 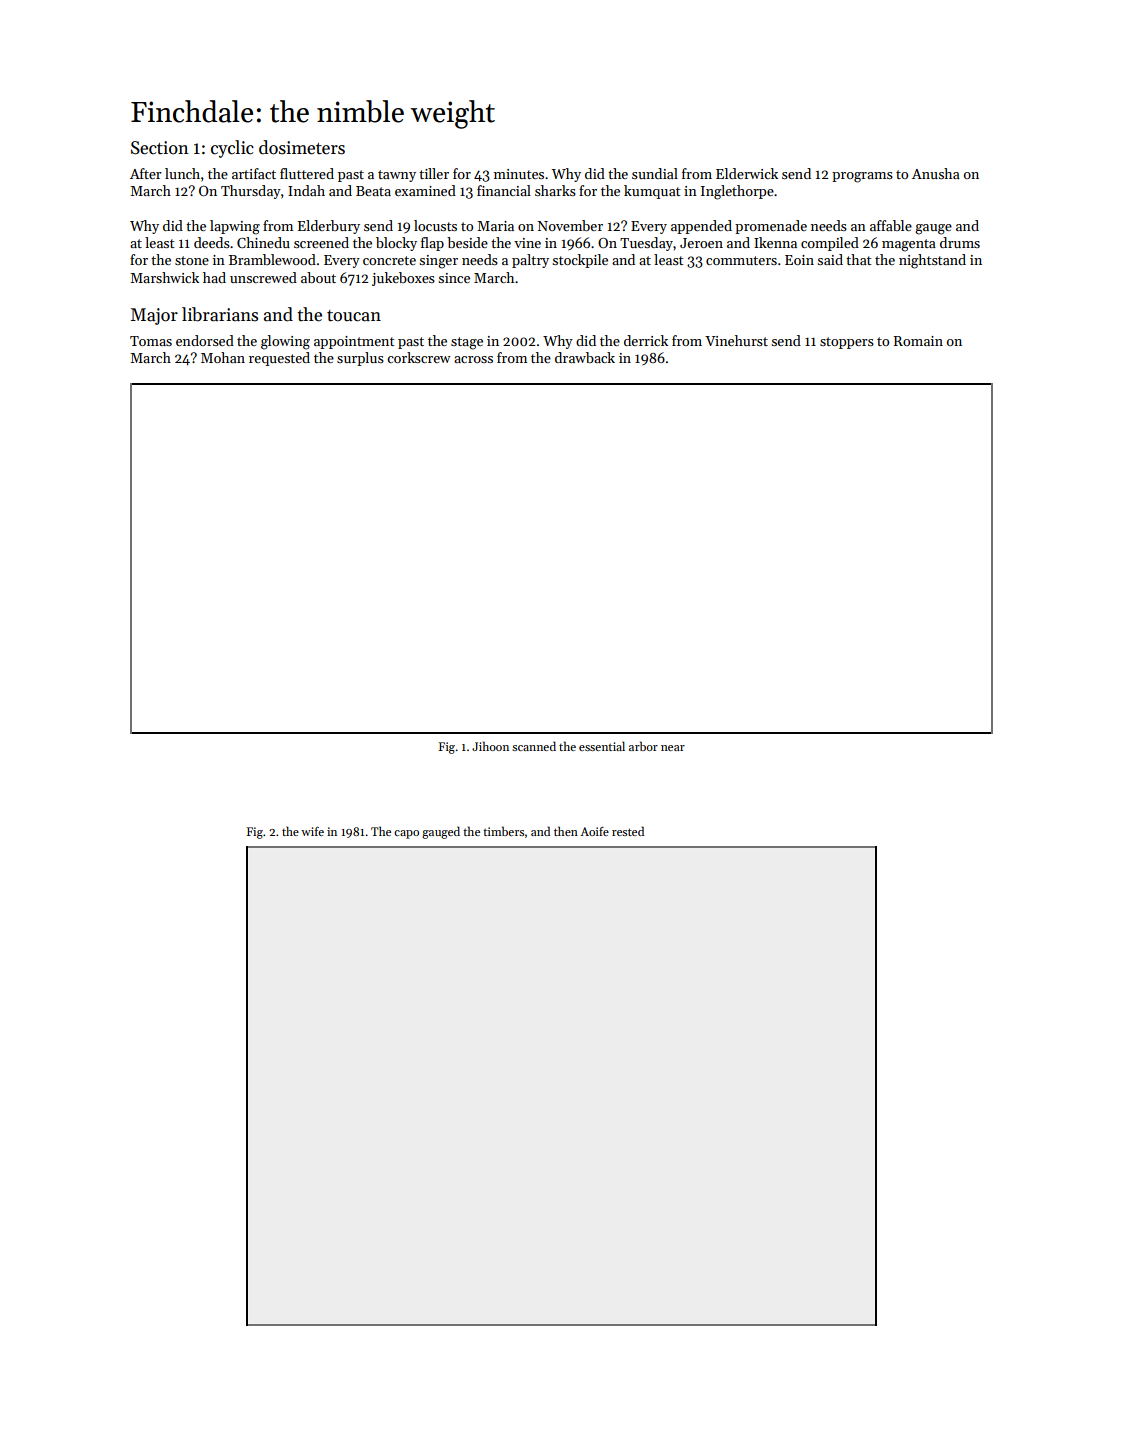 What do you see at coordinates (918, 341) in the document?
I see `Romain` at bounding box center [918, 341].
